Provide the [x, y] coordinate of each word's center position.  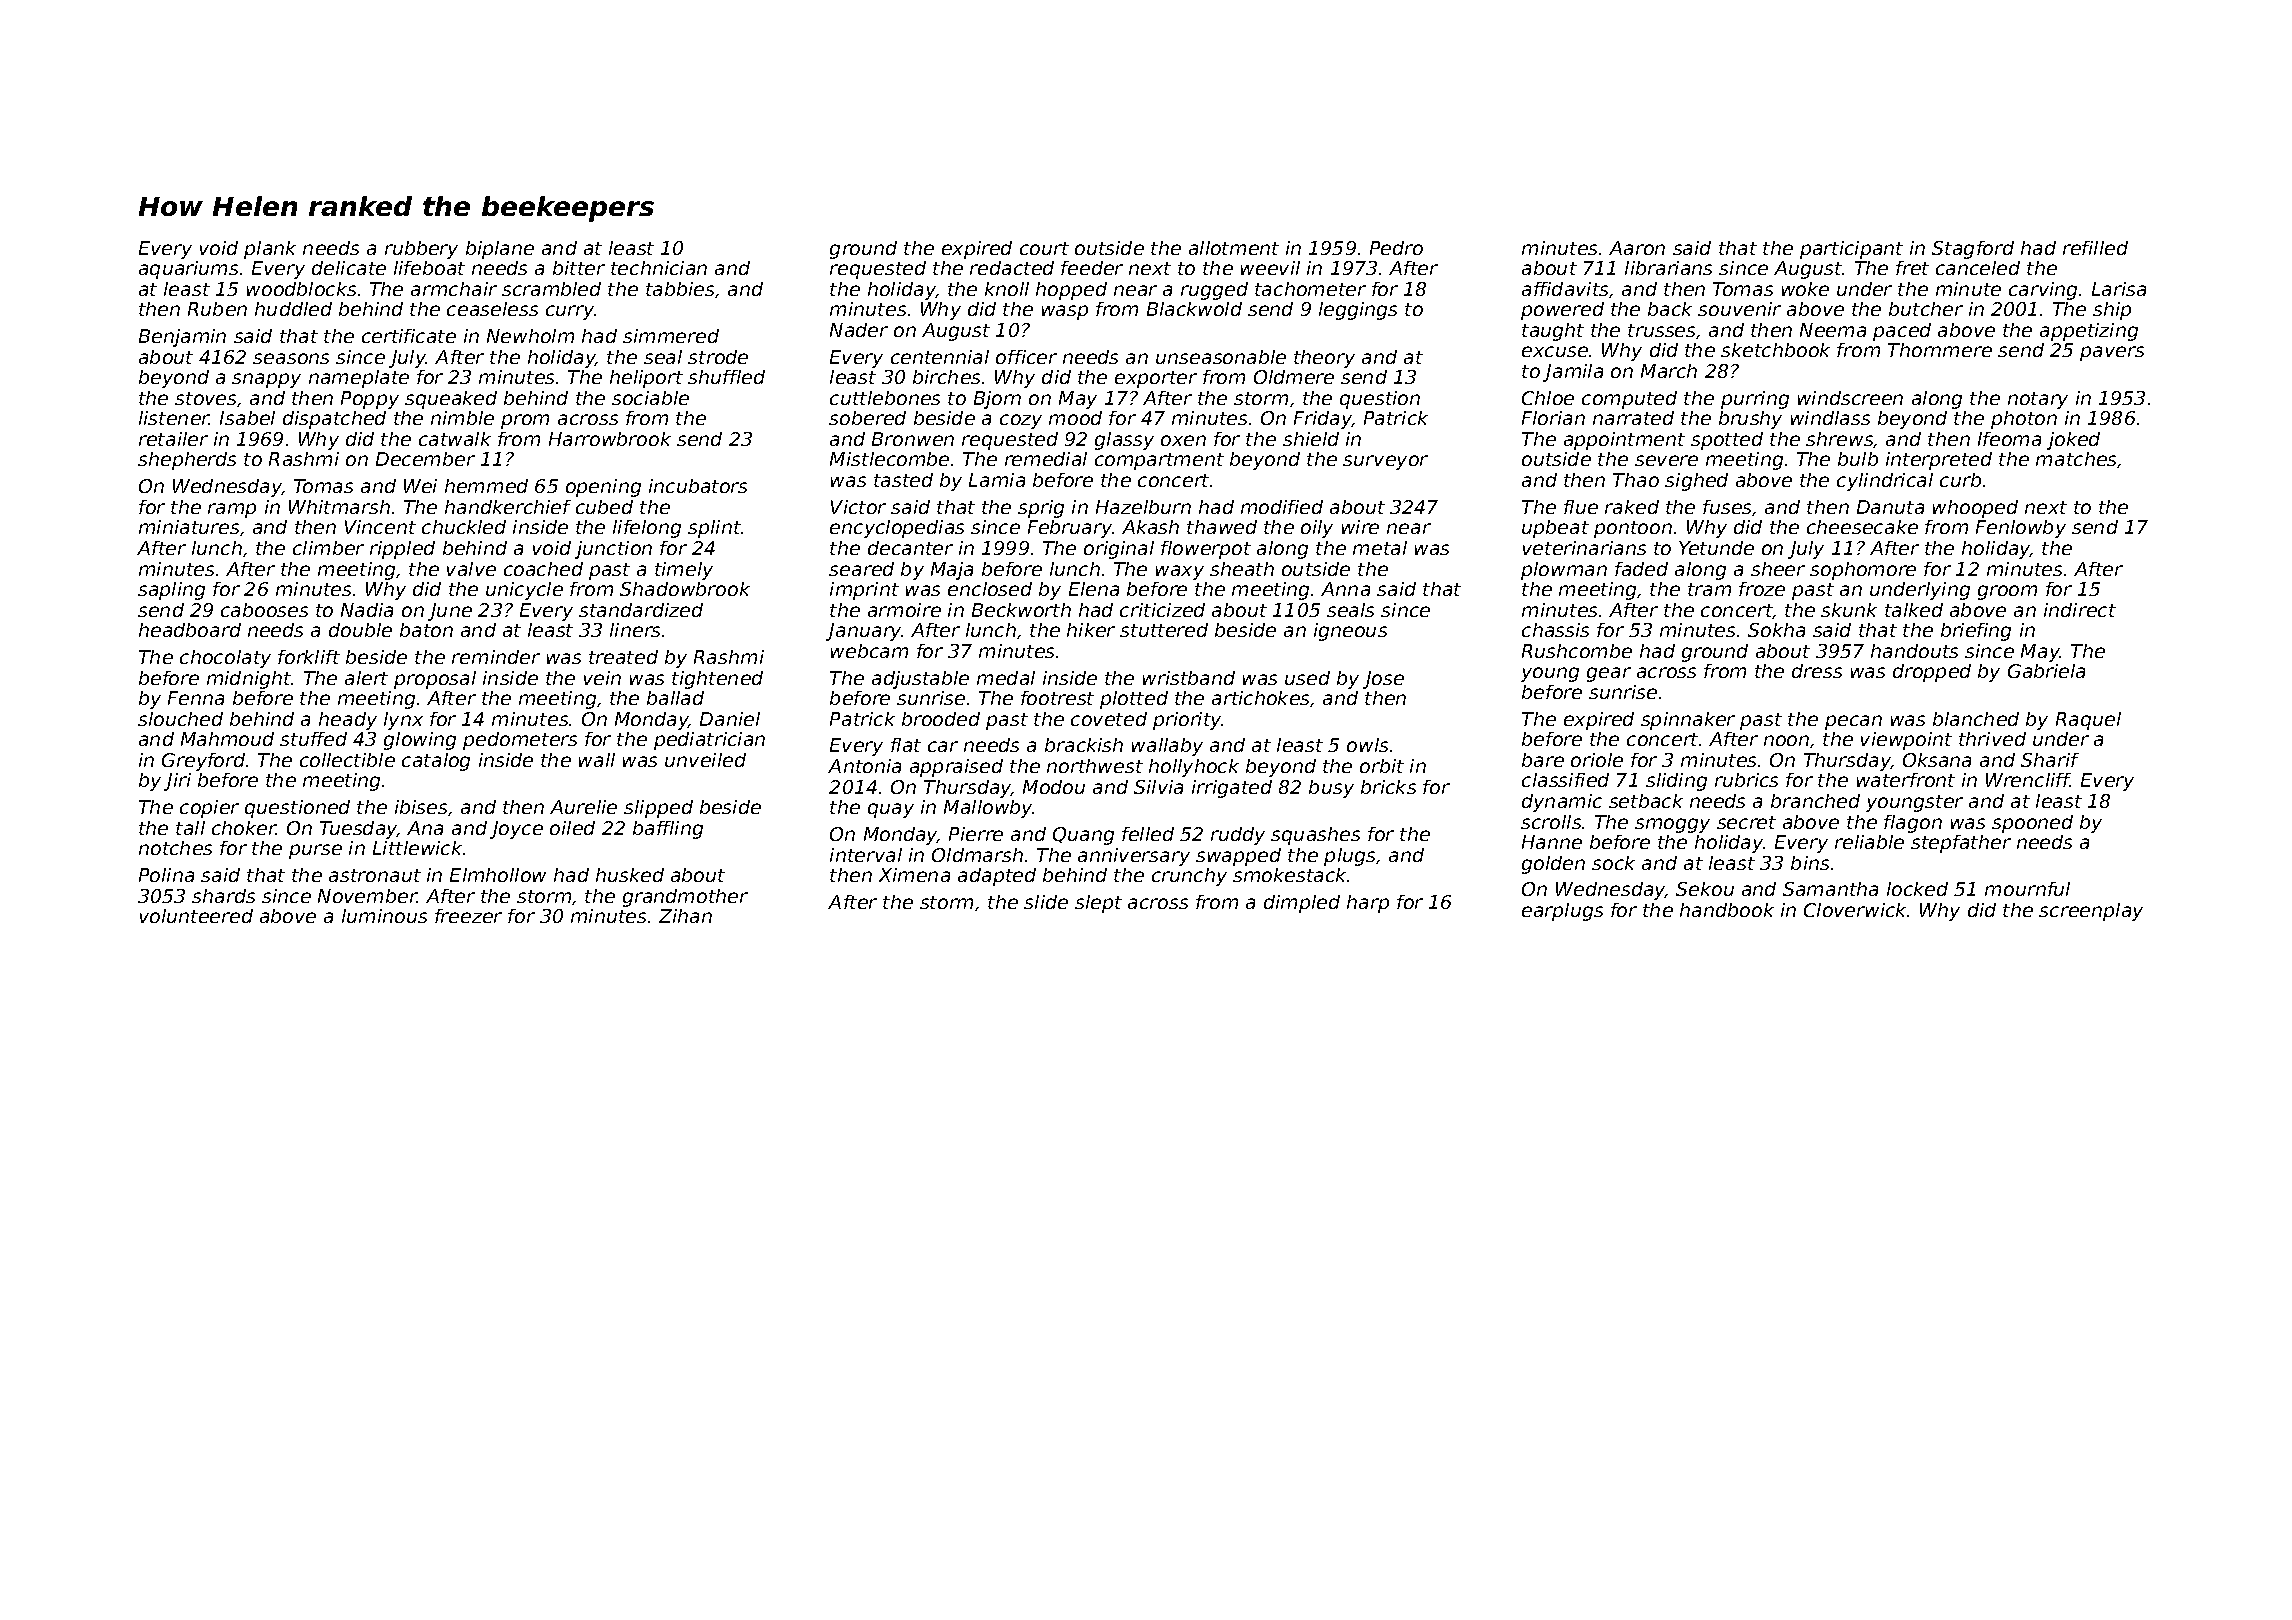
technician [659, 268]
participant [1851, 250]
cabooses [264, 610]
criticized [1162, 610]
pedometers [520, 741]
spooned [2032, 824]
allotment [1234, 248]
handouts [1914, 651]
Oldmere [1294, 377]
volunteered [196, 916]
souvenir [1739, 309]
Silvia [1158, 787]
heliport [646, 379]
